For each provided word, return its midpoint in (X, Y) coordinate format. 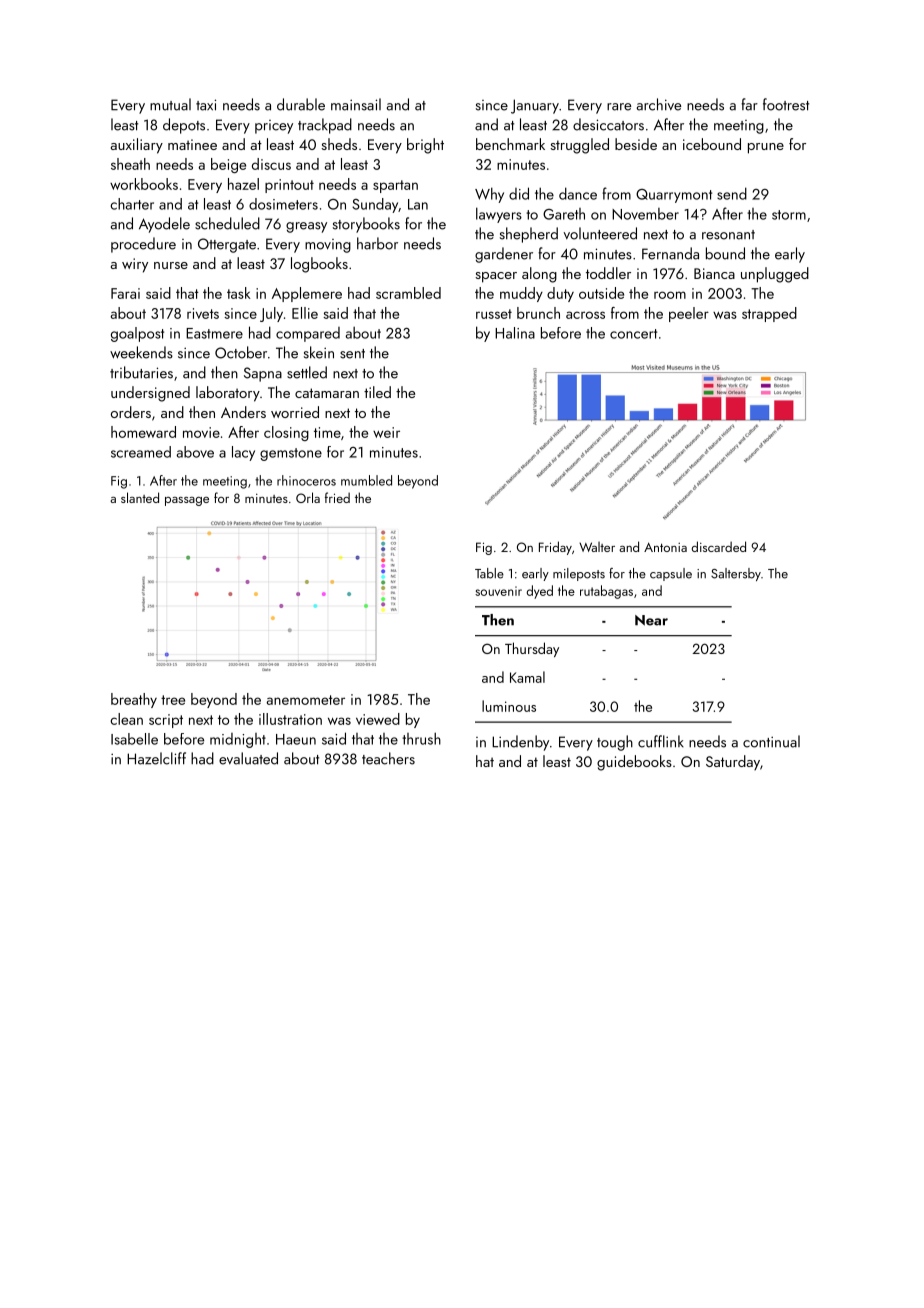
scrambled (408, 293)
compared (308, 334)
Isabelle (134, 739)
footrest (786, 104)
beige (228, 165)
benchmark (510, 144)
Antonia (665, 547)
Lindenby (520, 743)
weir (386, 432)
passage (187, 501)
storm (789, 215)
